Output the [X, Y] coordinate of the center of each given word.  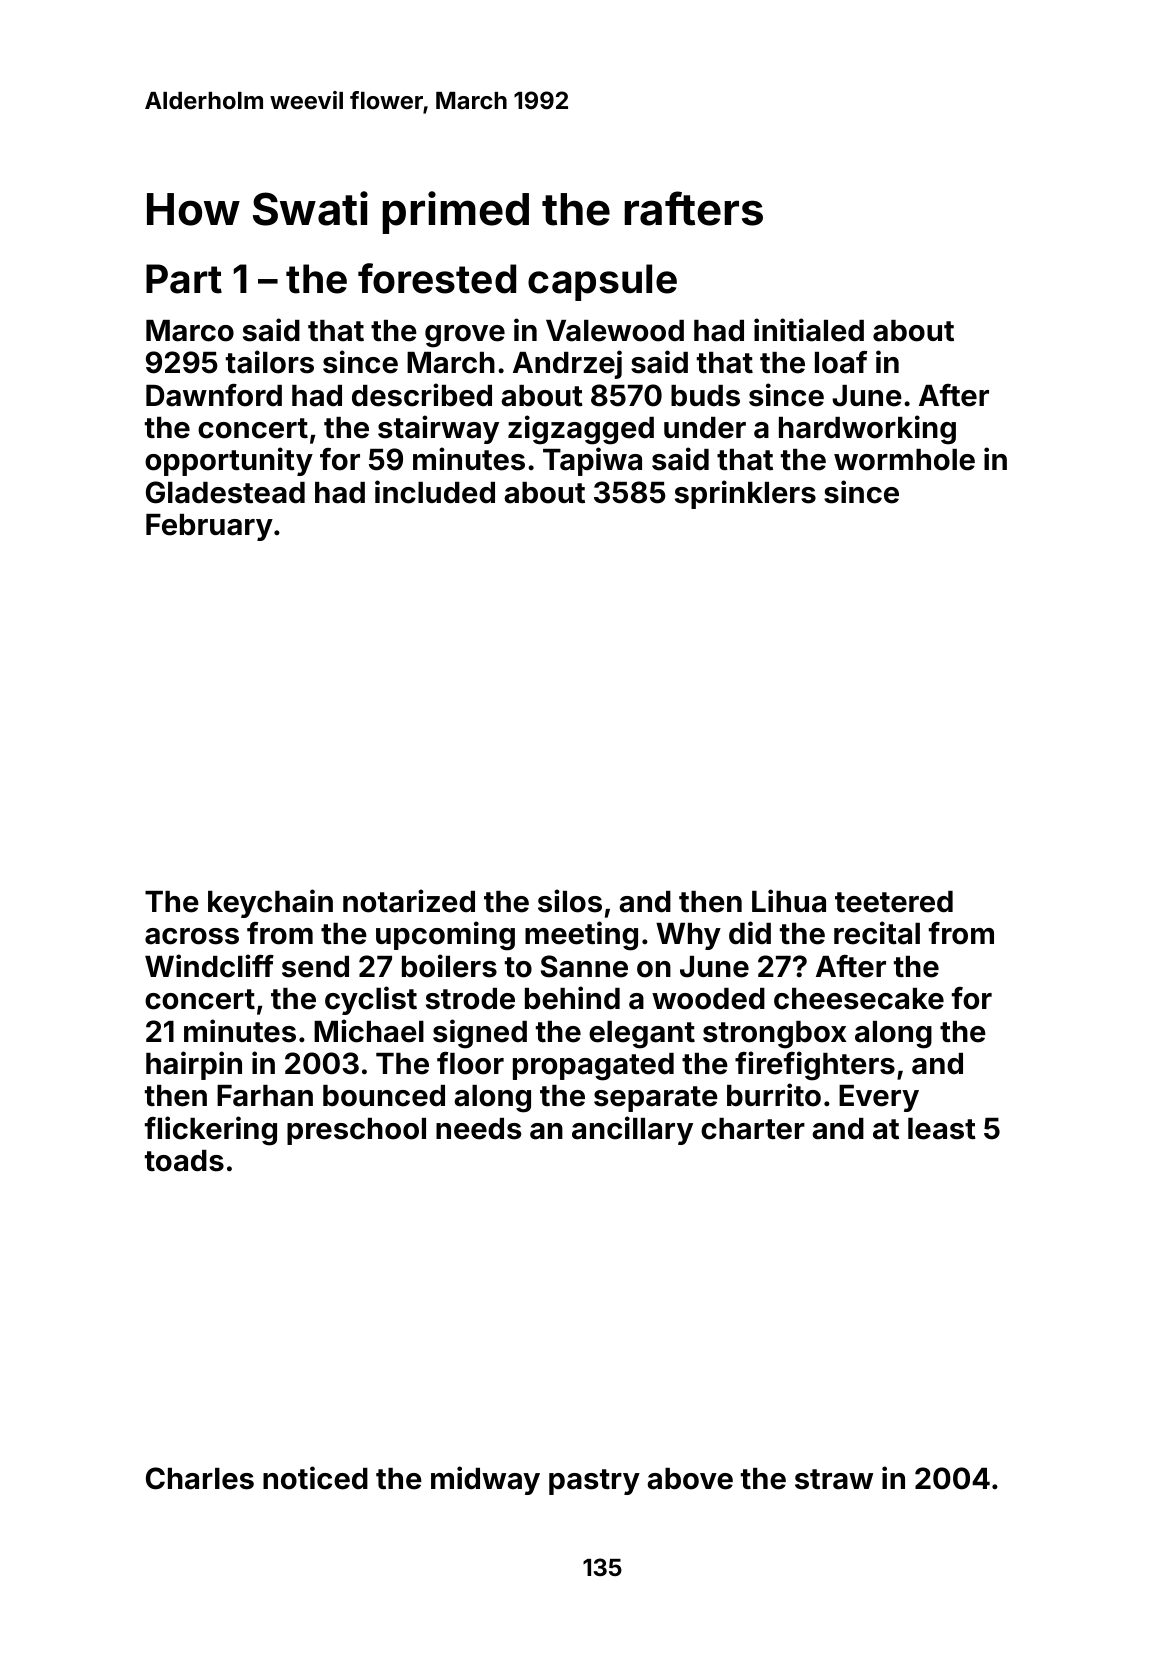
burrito [774, 1095]
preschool [356, 1131]
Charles [200, 1478]
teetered [894, 902]
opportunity [229, 461]
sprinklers [745, 494]
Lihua [789, 901]
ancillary [632, 1130]
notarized [409, 901]
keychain [270, 903]
